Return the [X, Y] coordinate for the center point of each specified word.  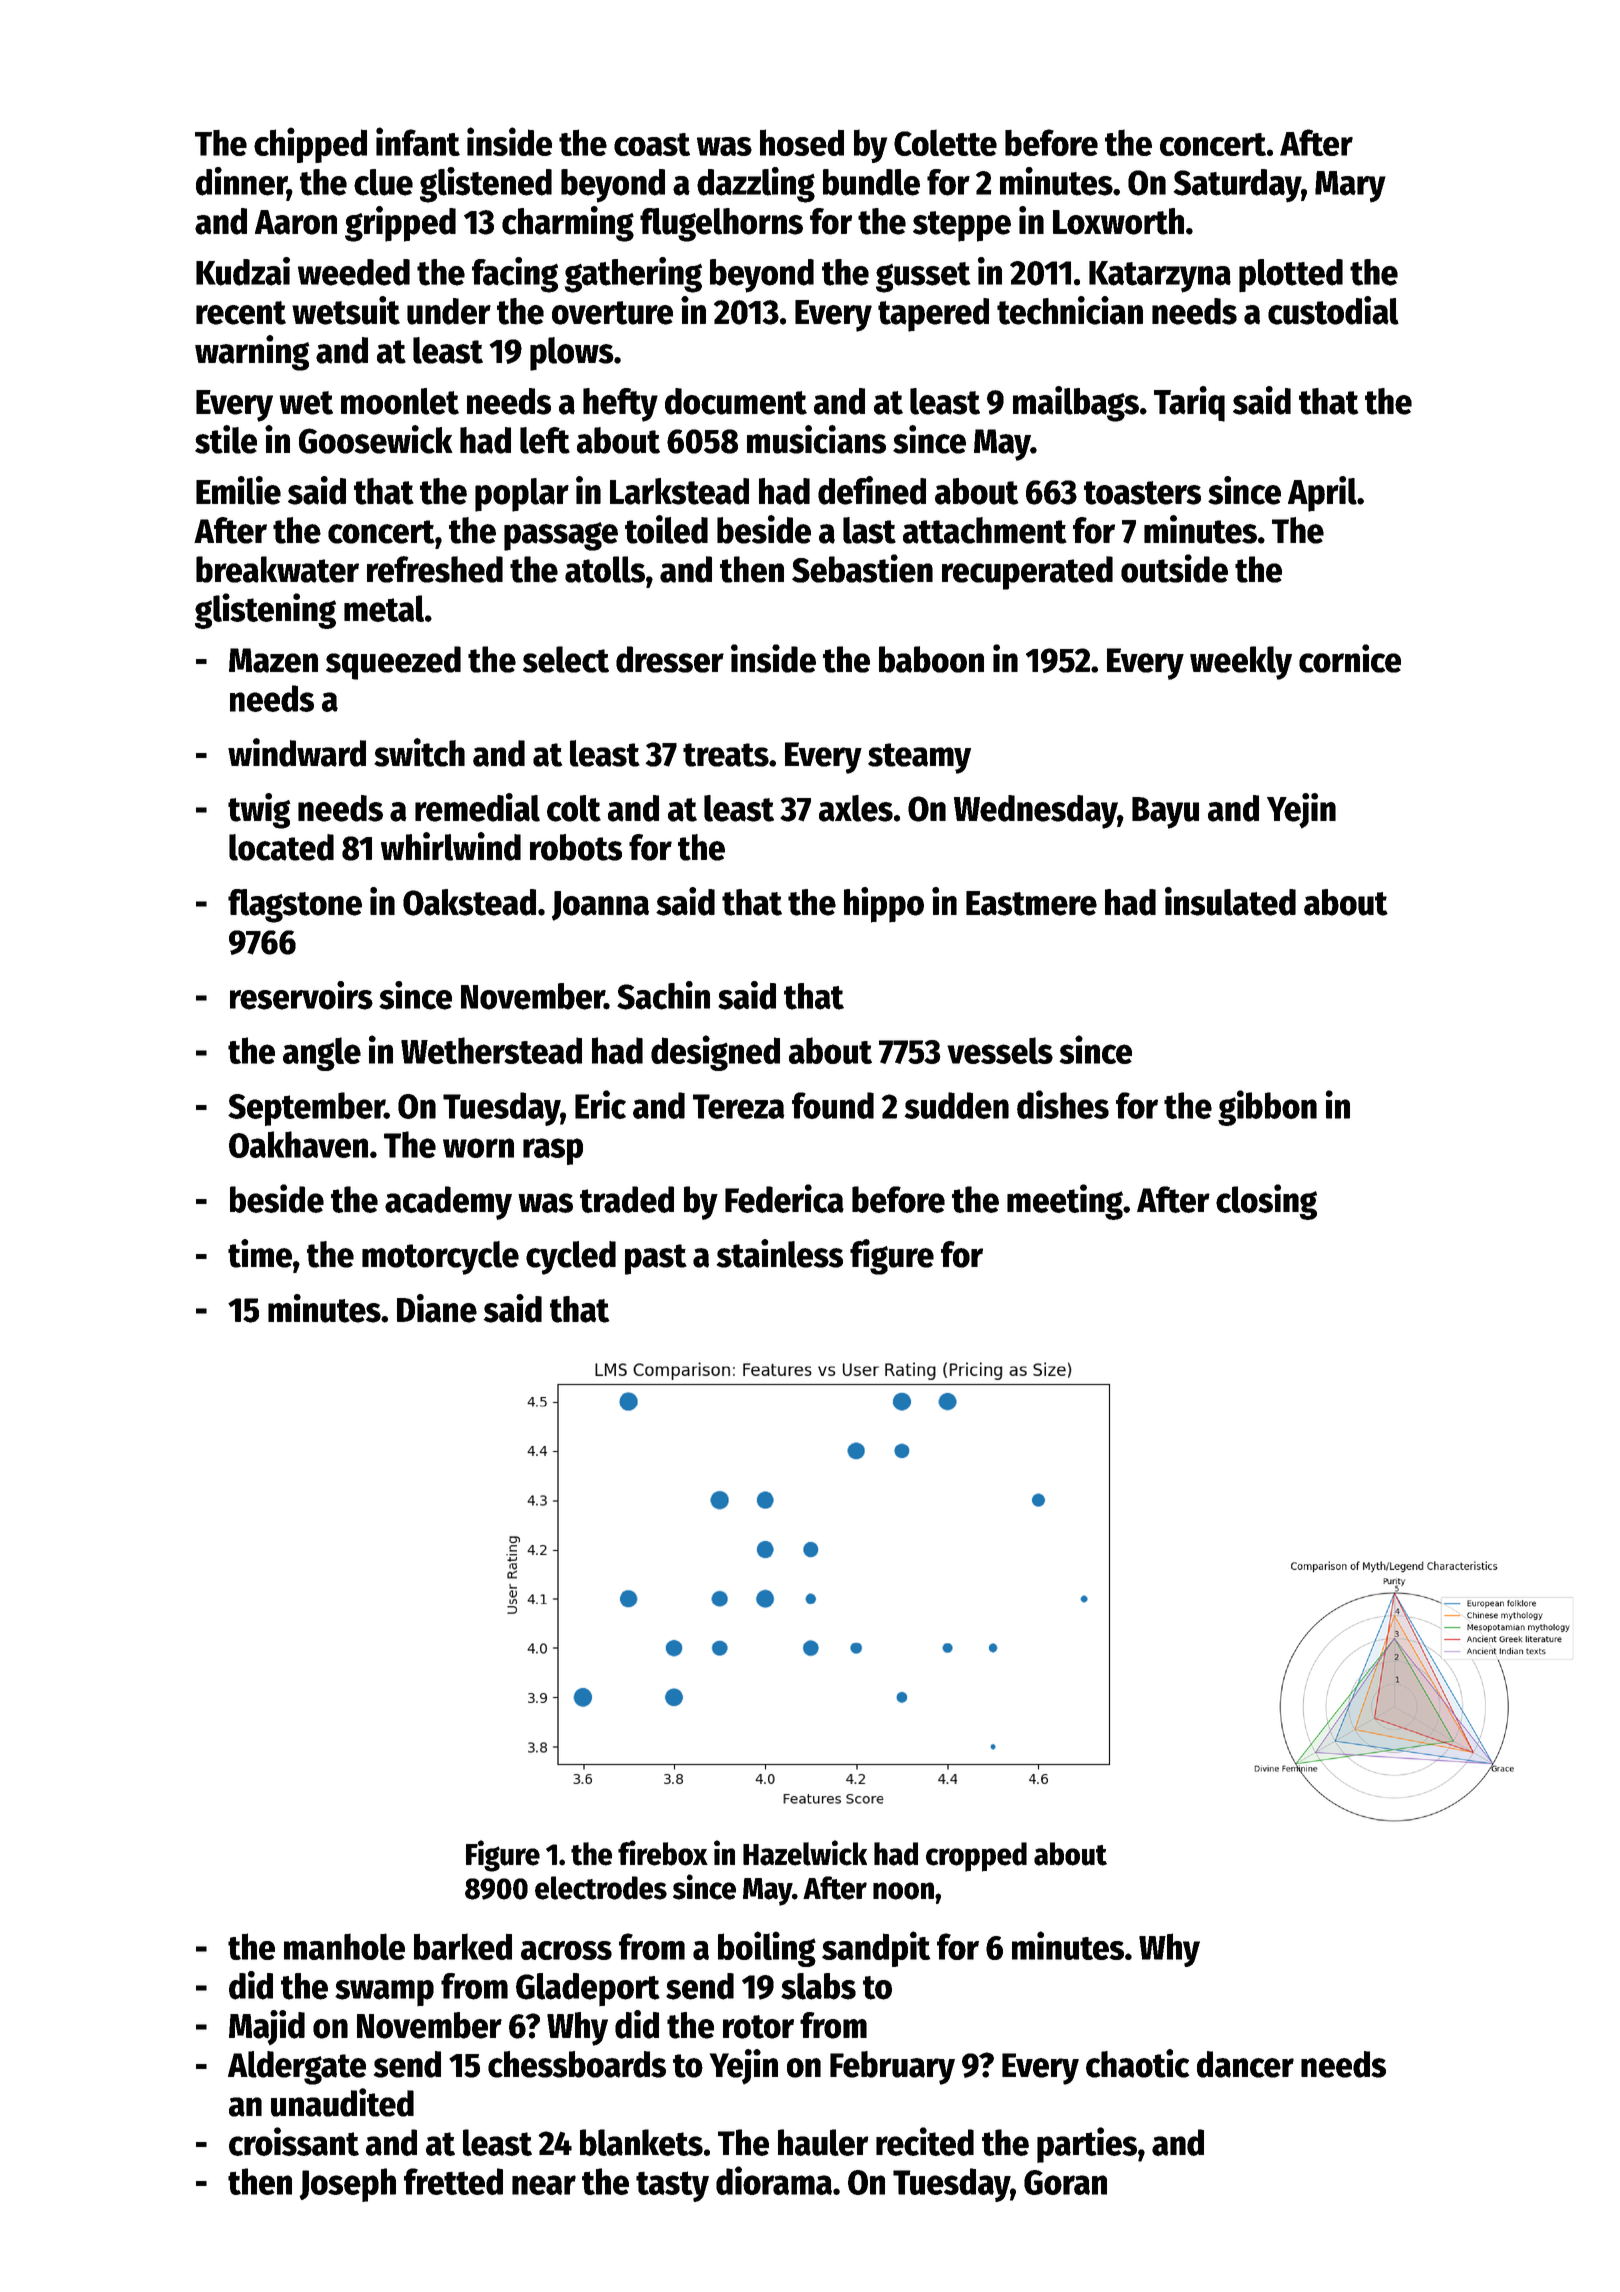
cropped [976, 1857]
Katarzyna [1160, 277]
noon [903, 1891]
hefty [620, 405]
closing [1266, 1202]
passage [561, 536]
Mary [1350, 187]
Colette [945, 142]
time [260, 1253]
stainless [779, 1253]
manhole [344, 1946]
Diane [437, 1308]
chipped [310, 145]
